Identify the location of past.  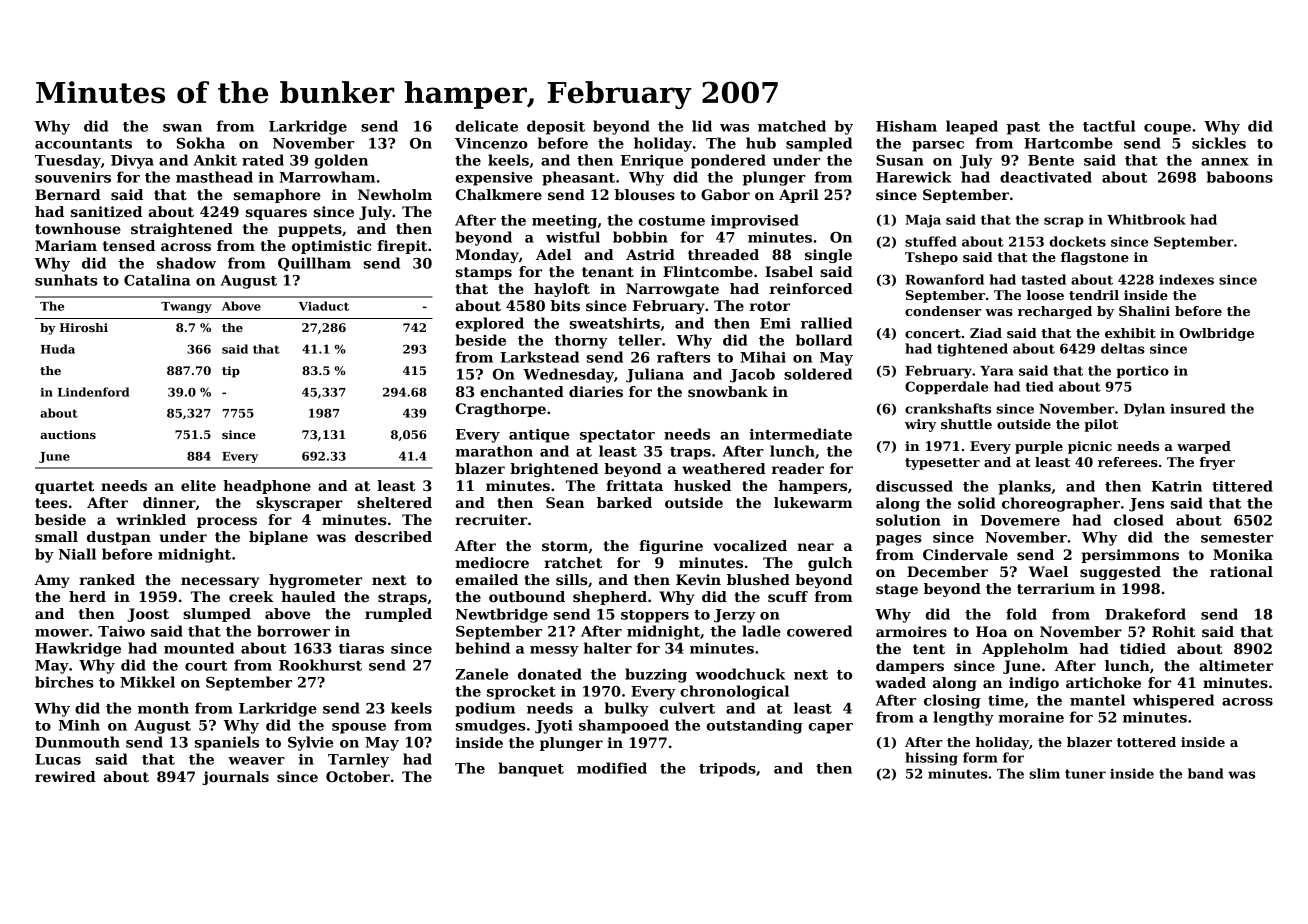
(1023, 128).
